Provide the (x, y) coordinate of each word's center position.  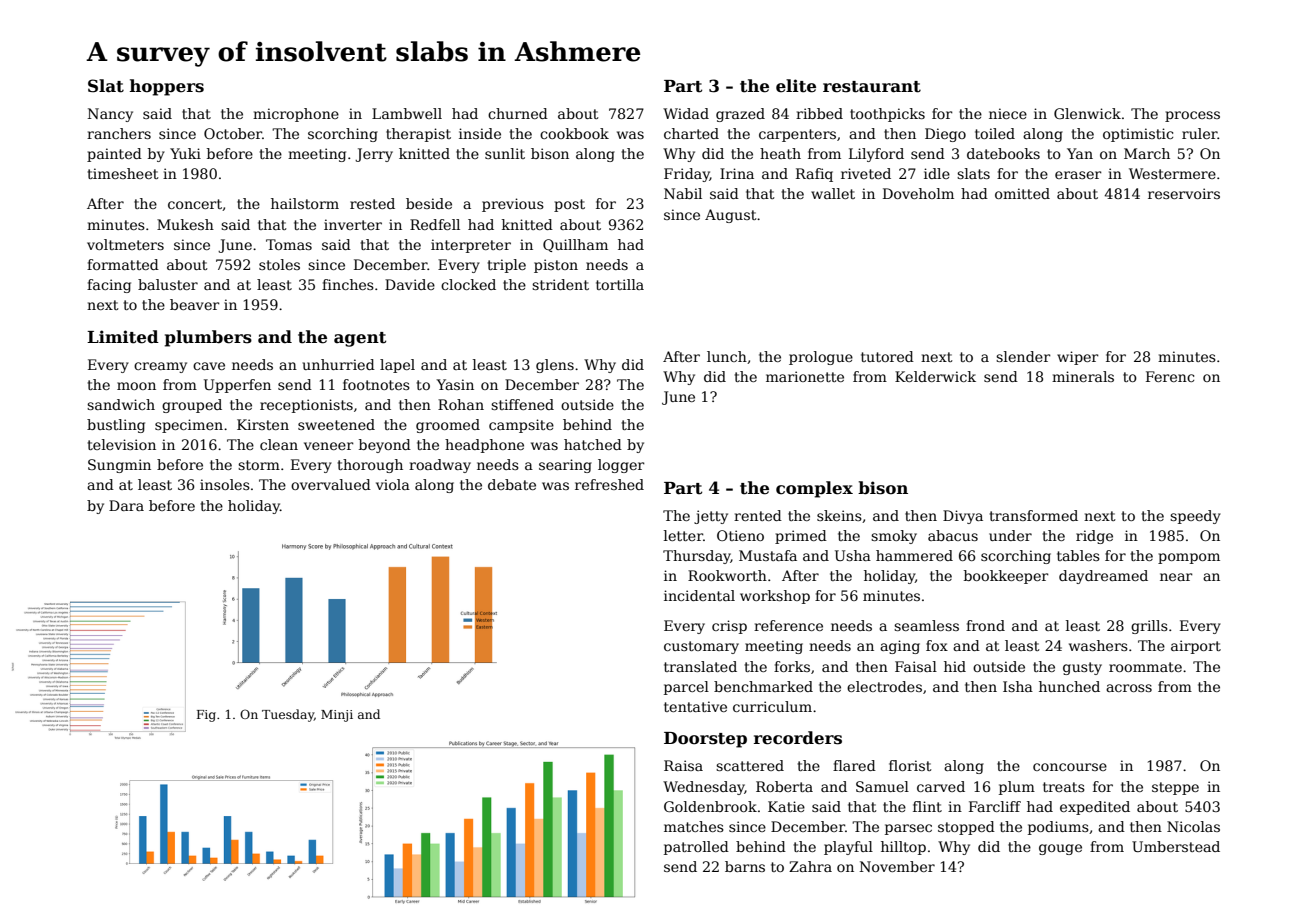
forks (792, 666)
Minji (337, 716)
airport (1196, 647)
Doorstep (705, 740)
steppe (1175, 788)
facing (109, 286)
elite (796, 86)
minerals (1083, 376)
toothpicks (887, 115)
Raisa (683, 765)
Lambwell (407, 113)
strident (560, 284)
